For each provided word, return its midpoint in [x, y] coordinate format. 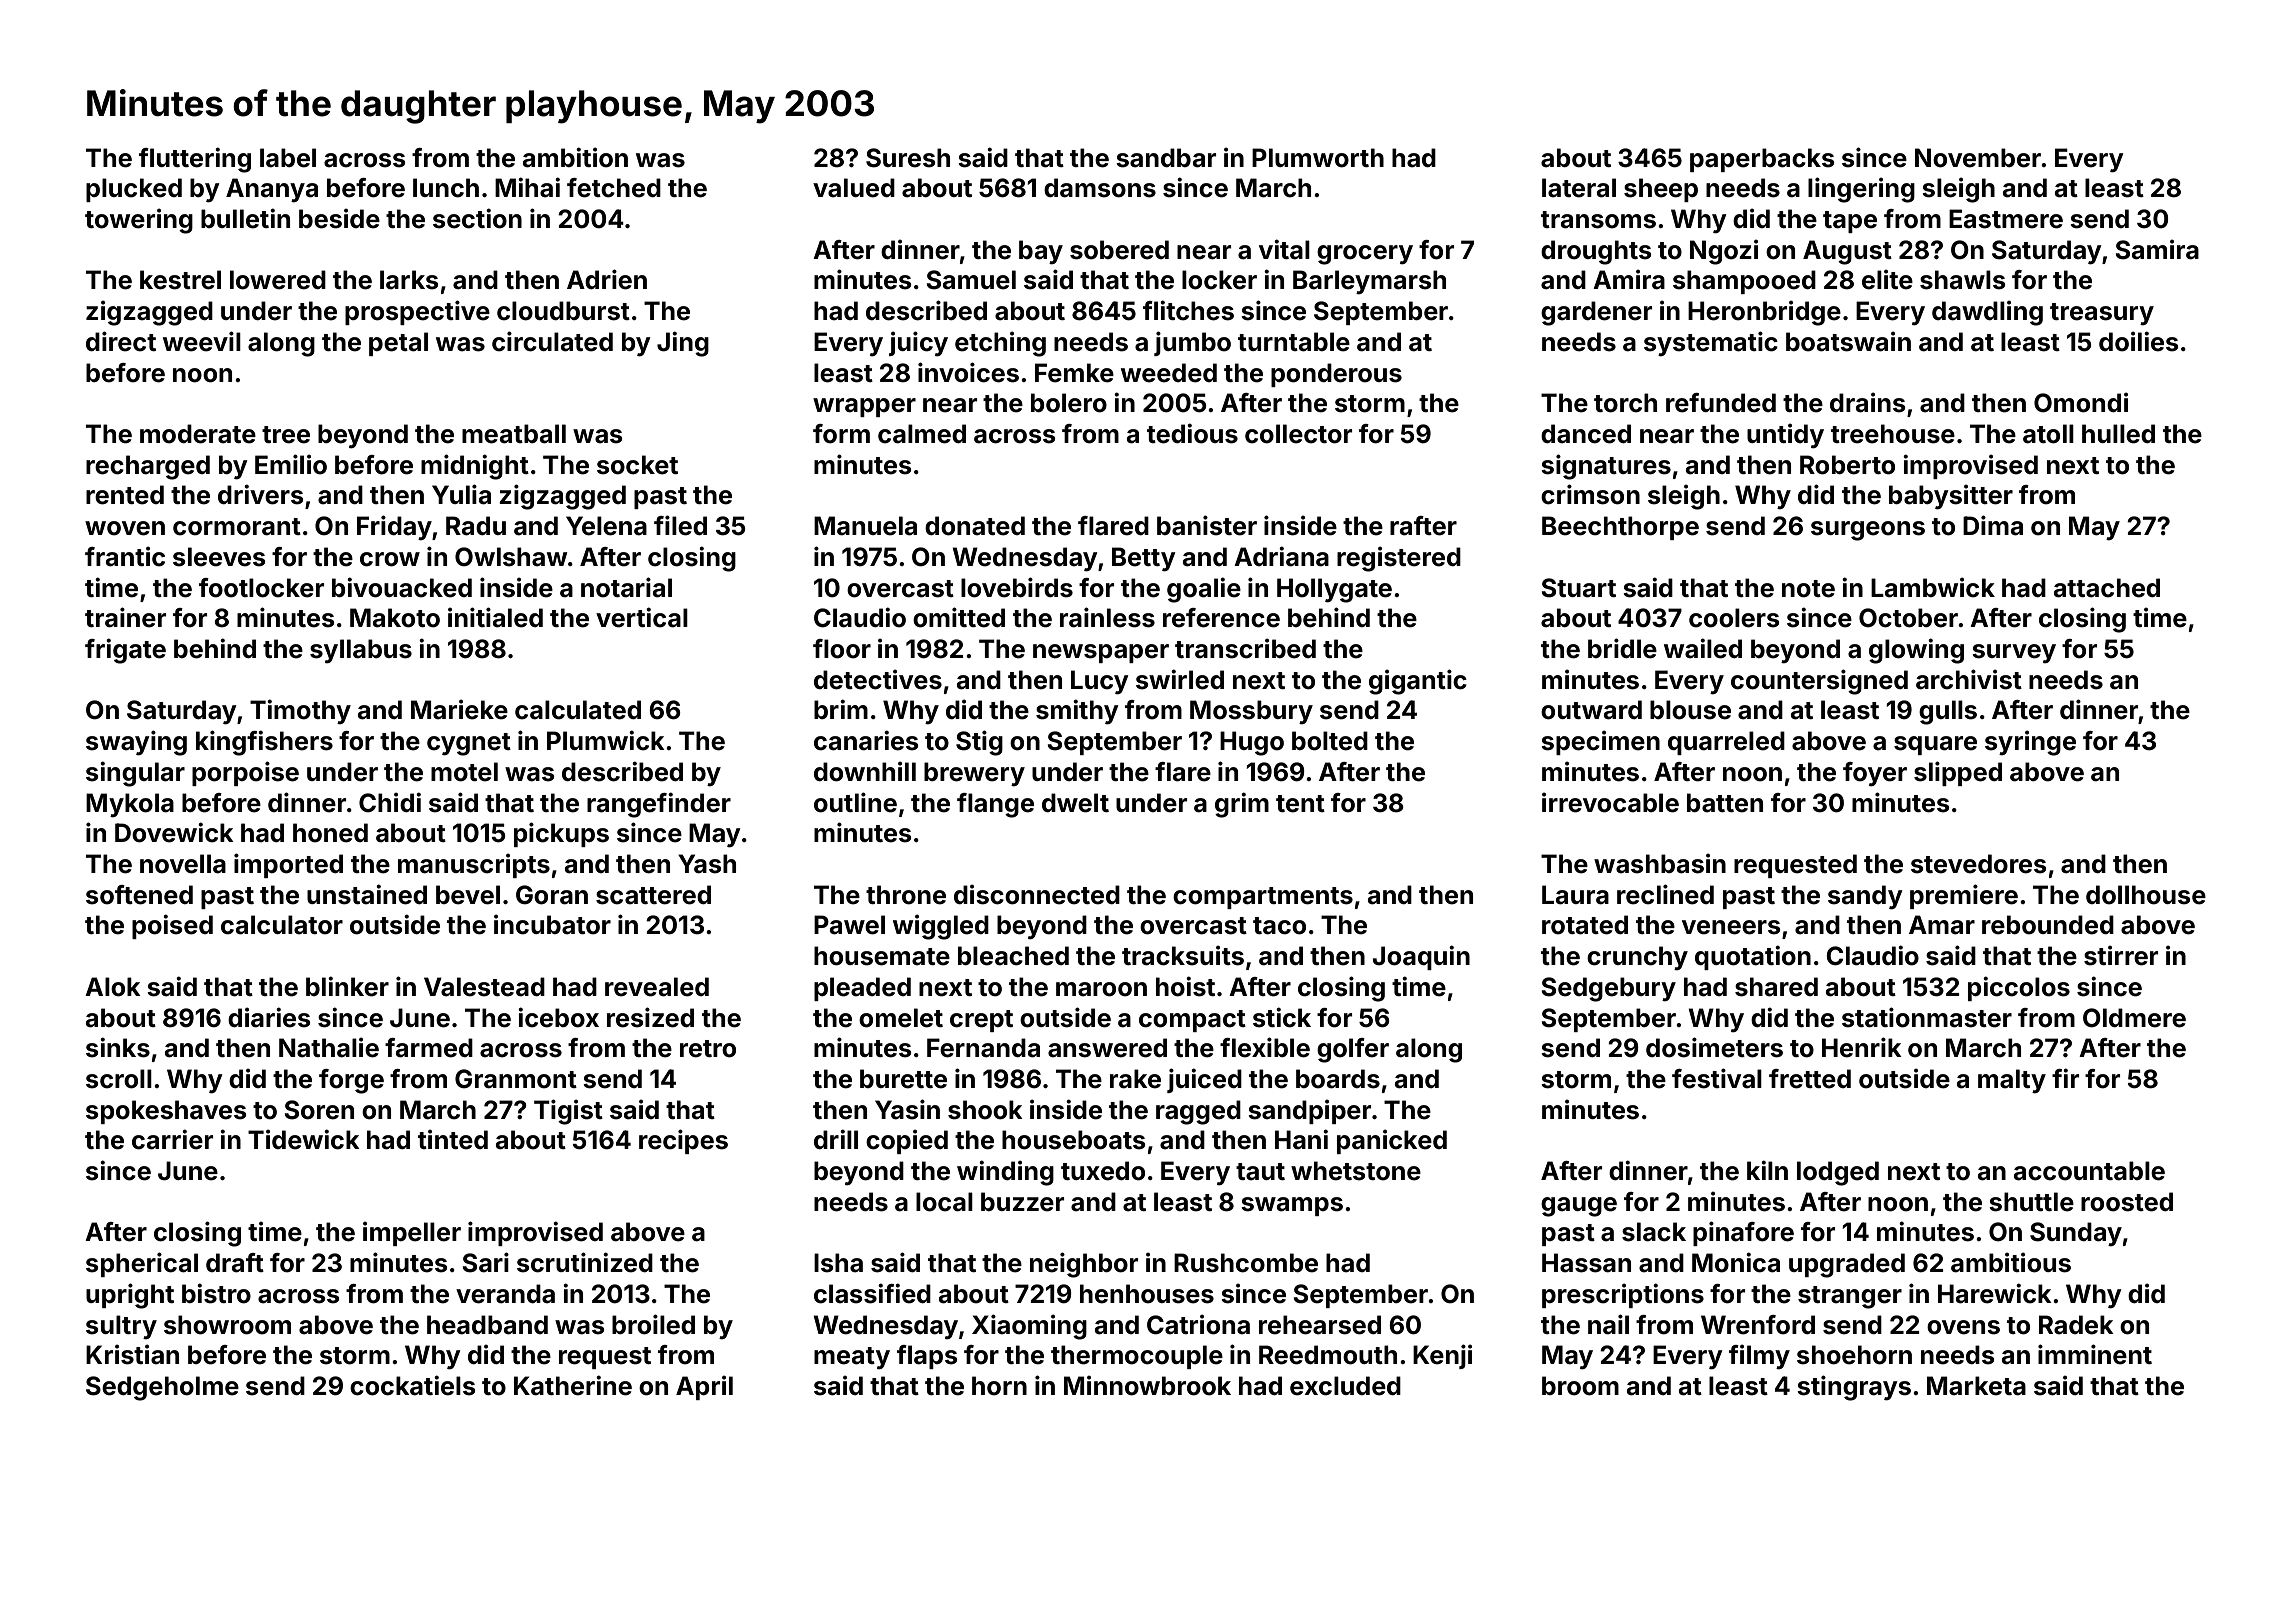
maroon [1101, 989]
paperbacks [1762, 160]
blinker [347, 986]
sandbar [1166, 158]
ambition [575, 157]
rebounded [2048, 925]
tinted [453, 1139]
